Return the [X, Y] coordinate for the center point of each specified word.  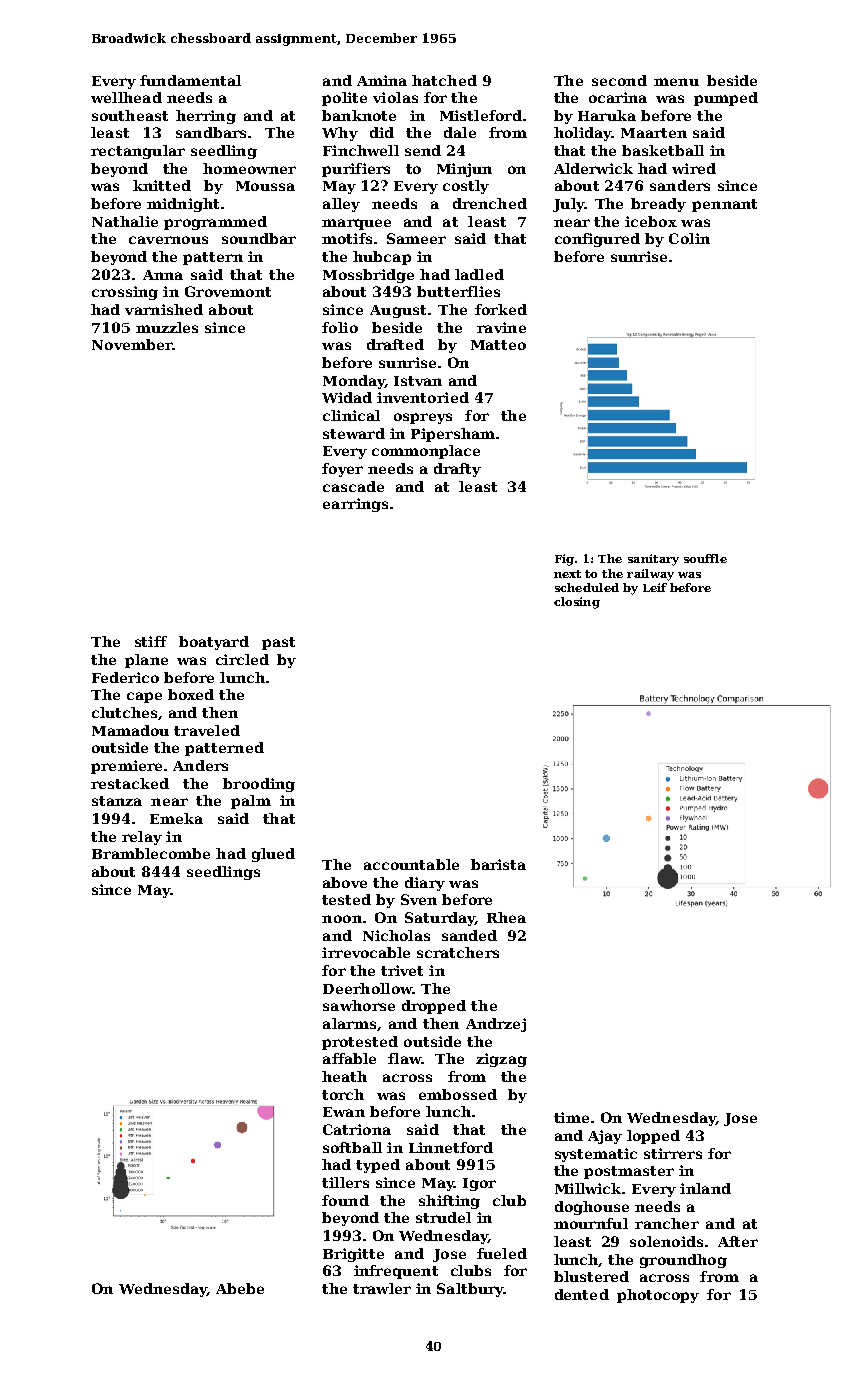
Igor [479, 1184]
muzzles [167, 327]
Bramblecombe [151, 853]
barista [498, 864]
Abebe [240, 1288]
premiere [126, 767]
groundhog [683, 1261]
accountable [411, 864]
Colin [689, 238]
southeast [130, 115]
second [619, 80]
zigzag [501, 1060]
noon [342, 919]
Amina [382, 80]
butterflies [458, 291]
